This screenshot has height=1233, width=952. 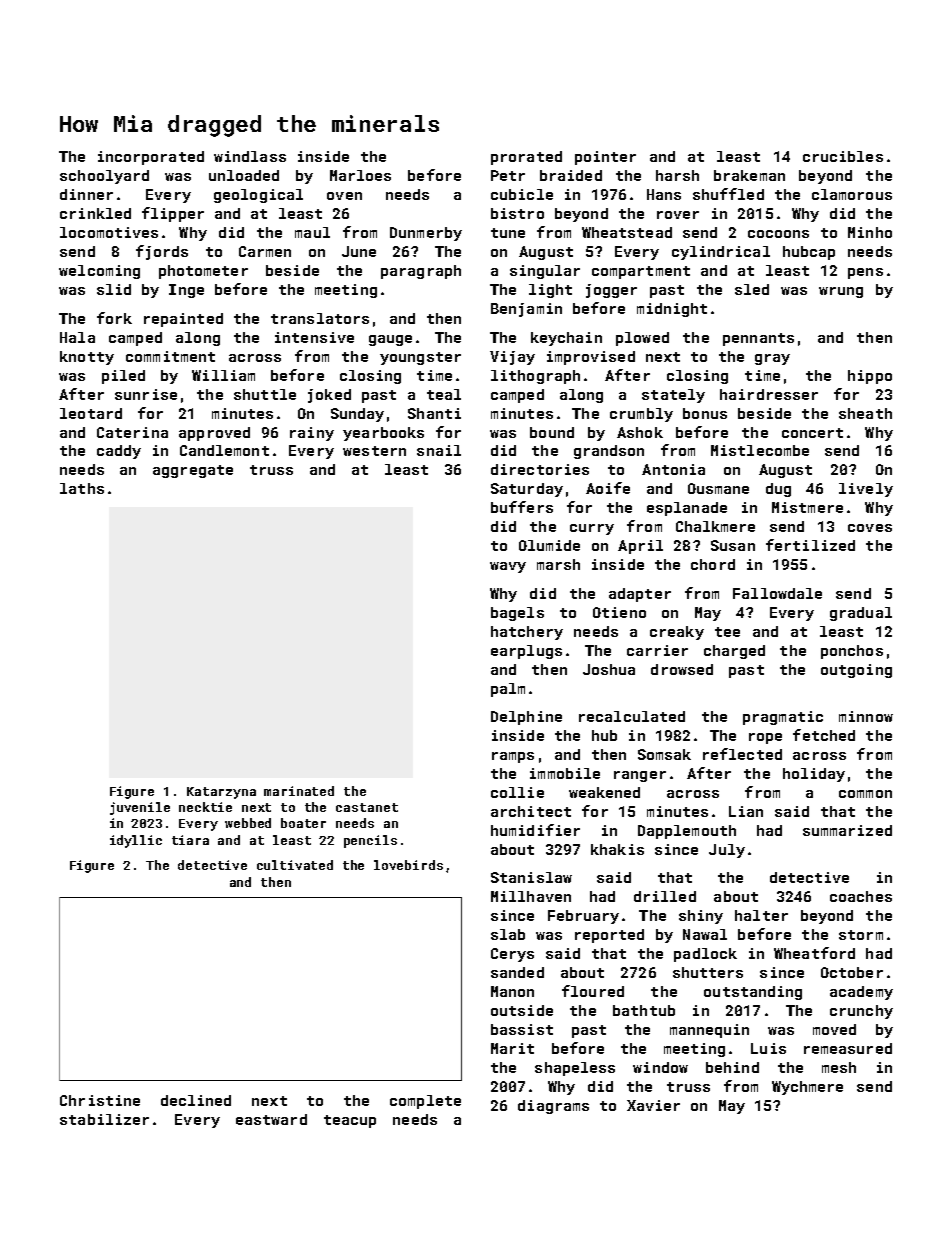 I want to click on crucibles, so click(x=843, y=156).
